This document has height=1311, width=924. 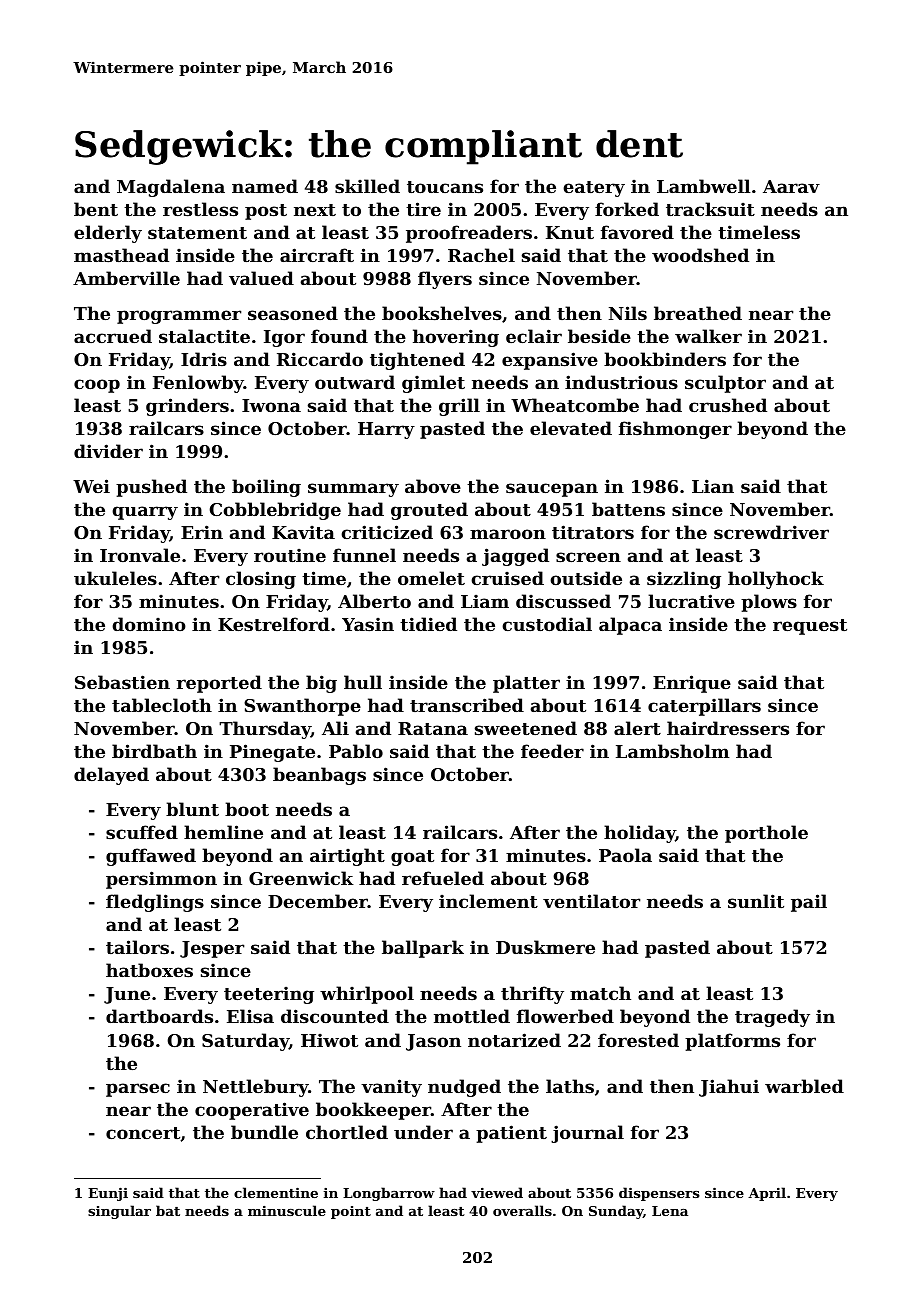 What do you see at coordinates (704, 186) in the document?
I see `Lambwell` at bounding box center [704, 186].
